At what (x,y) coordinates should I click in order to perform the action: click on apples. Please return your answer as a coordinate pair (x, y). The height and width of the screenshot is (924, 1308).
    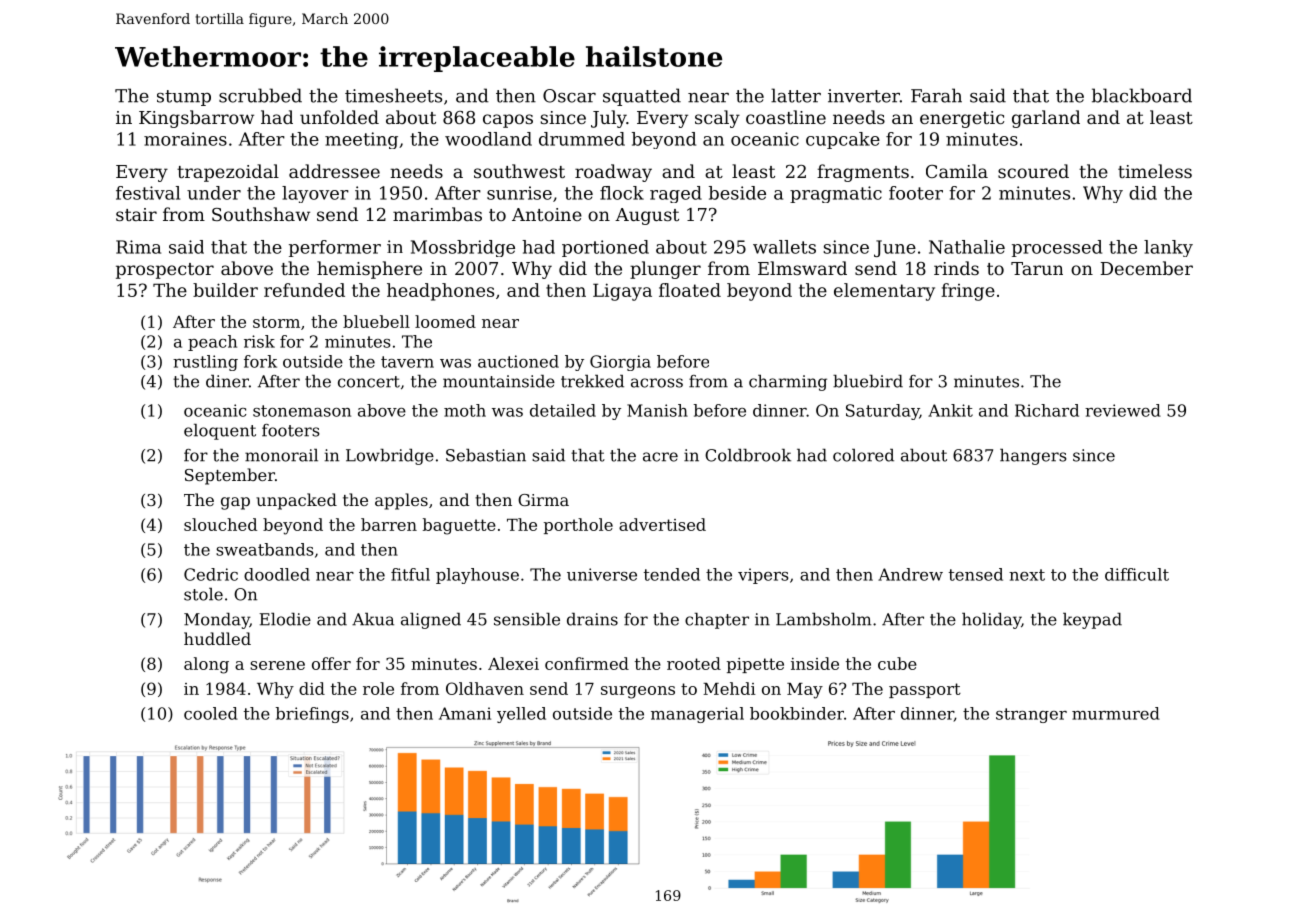
    Looking at the image, I should click on (401, 501).
